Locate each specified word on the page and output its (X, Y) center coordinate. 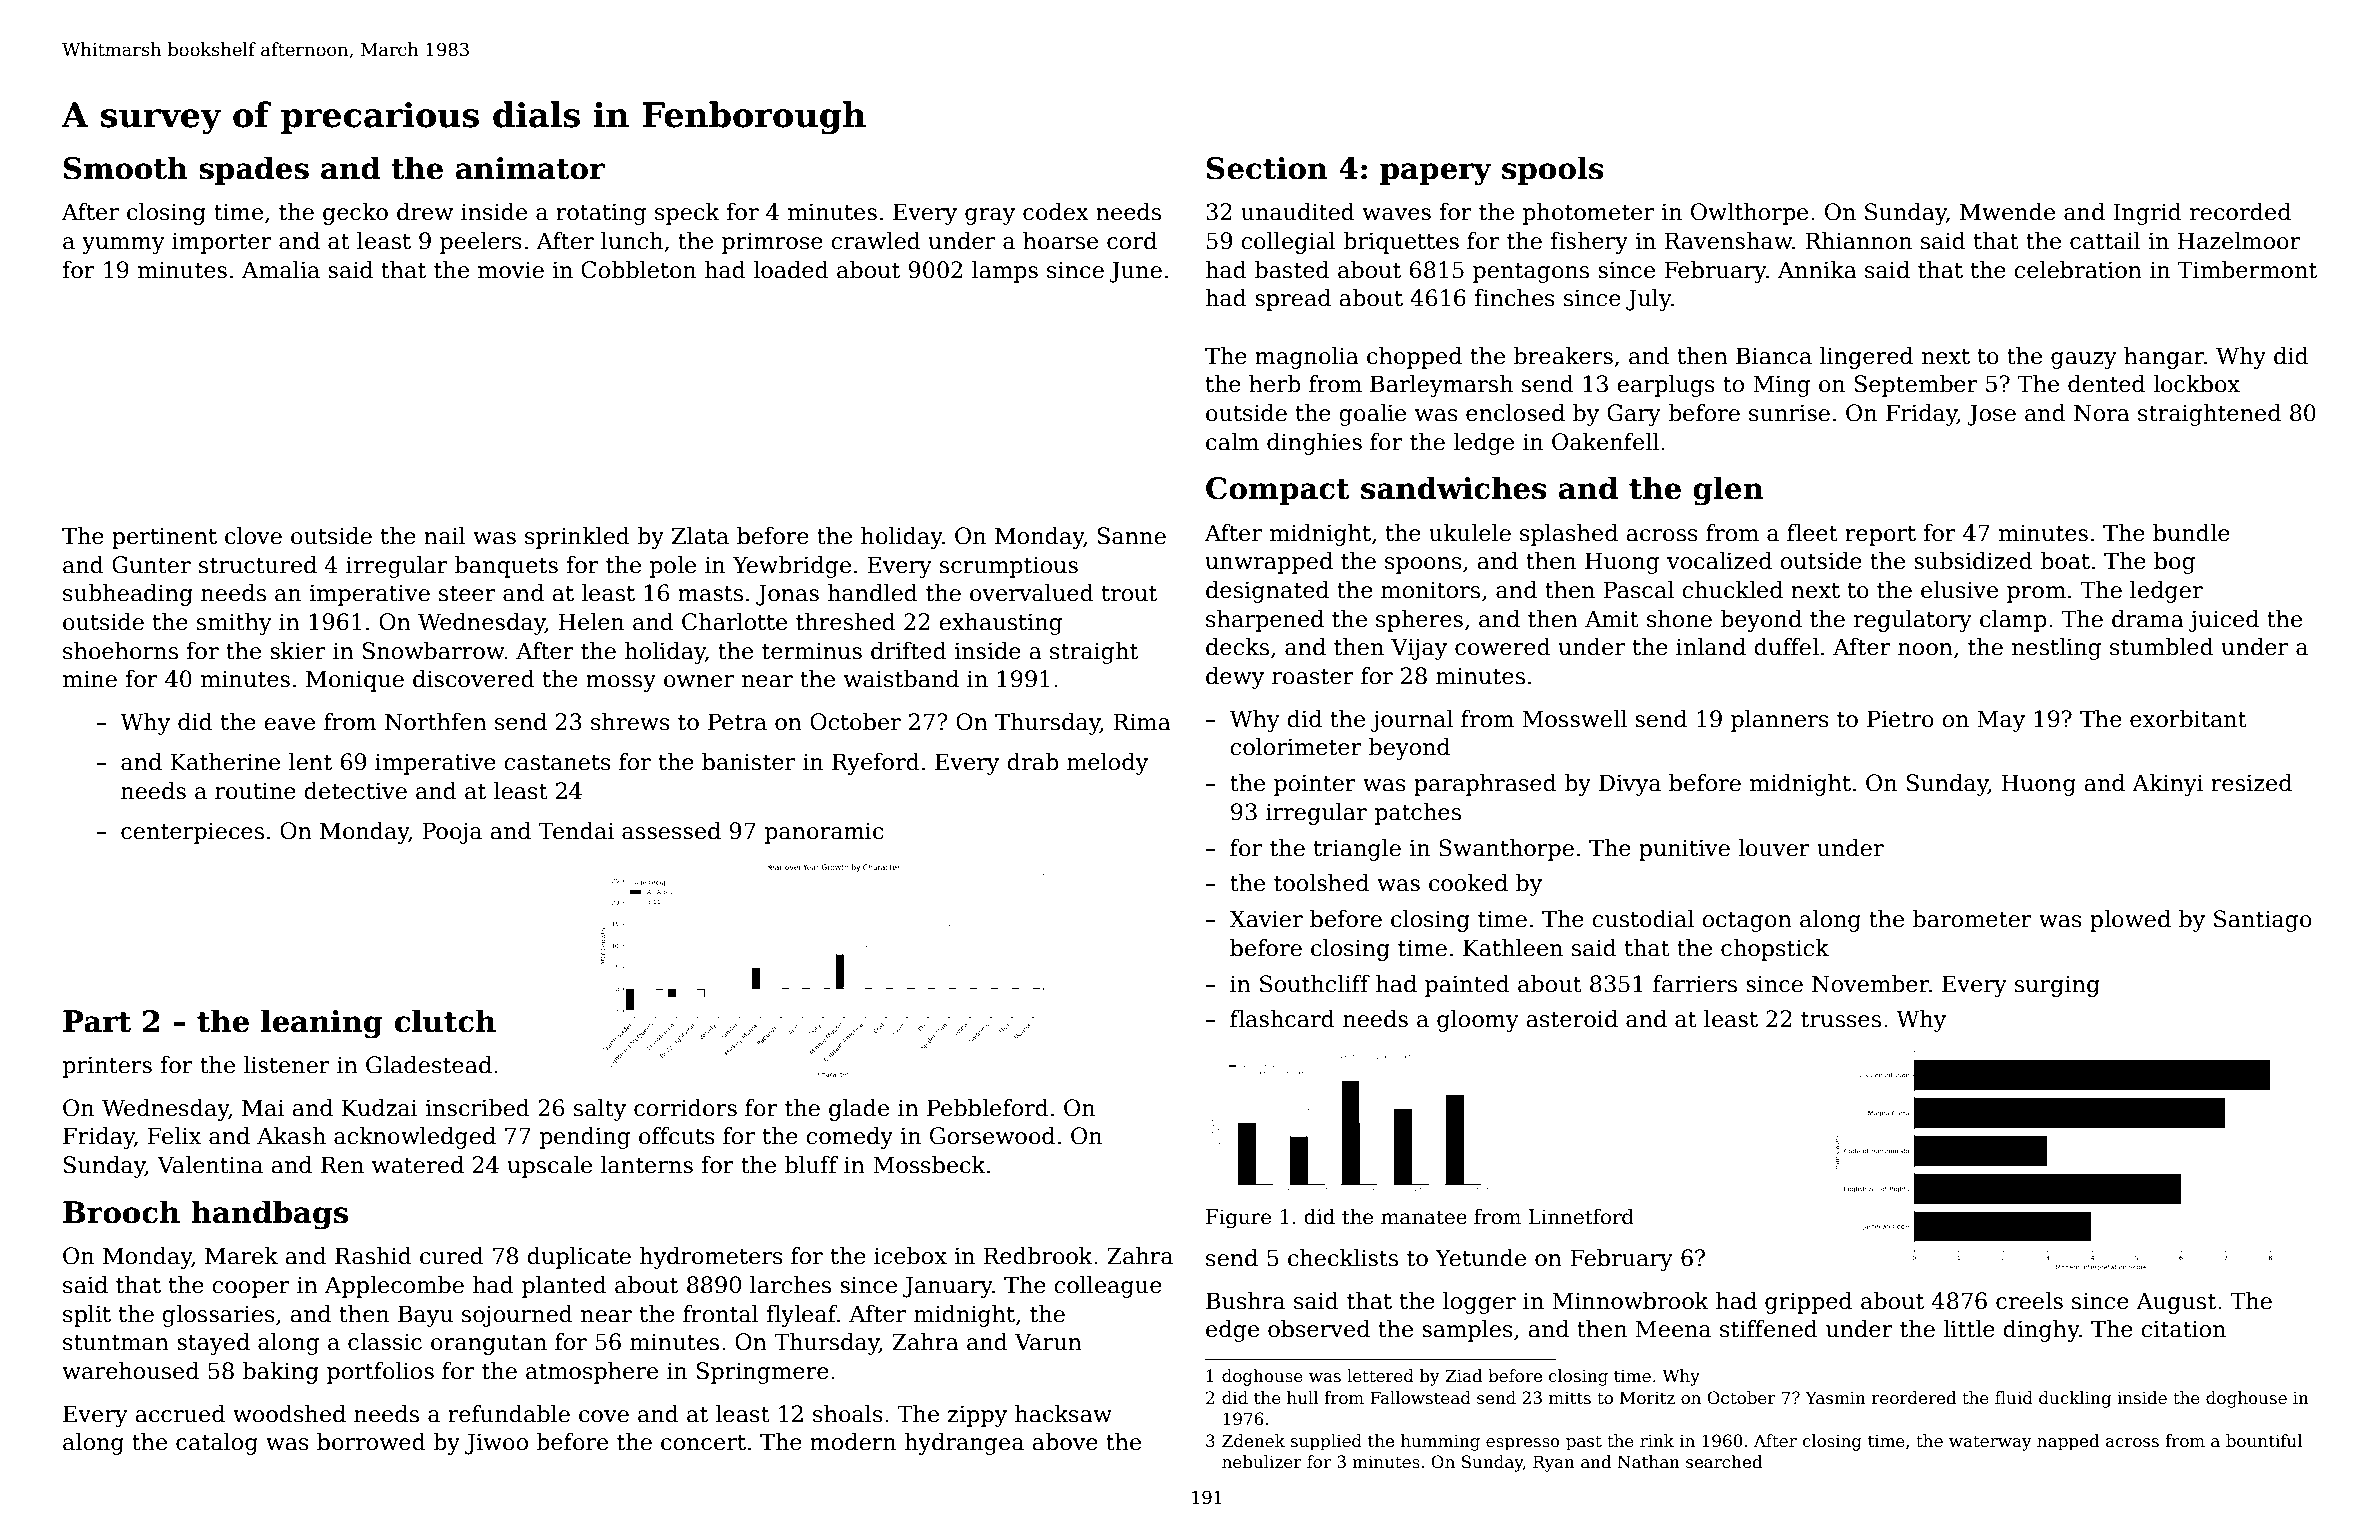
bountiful (2264, 1441)
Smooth (126, 168)
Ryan (1554, 1463)
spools (1553, 170)
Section (1267, 168)
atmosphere (592, 1373)
